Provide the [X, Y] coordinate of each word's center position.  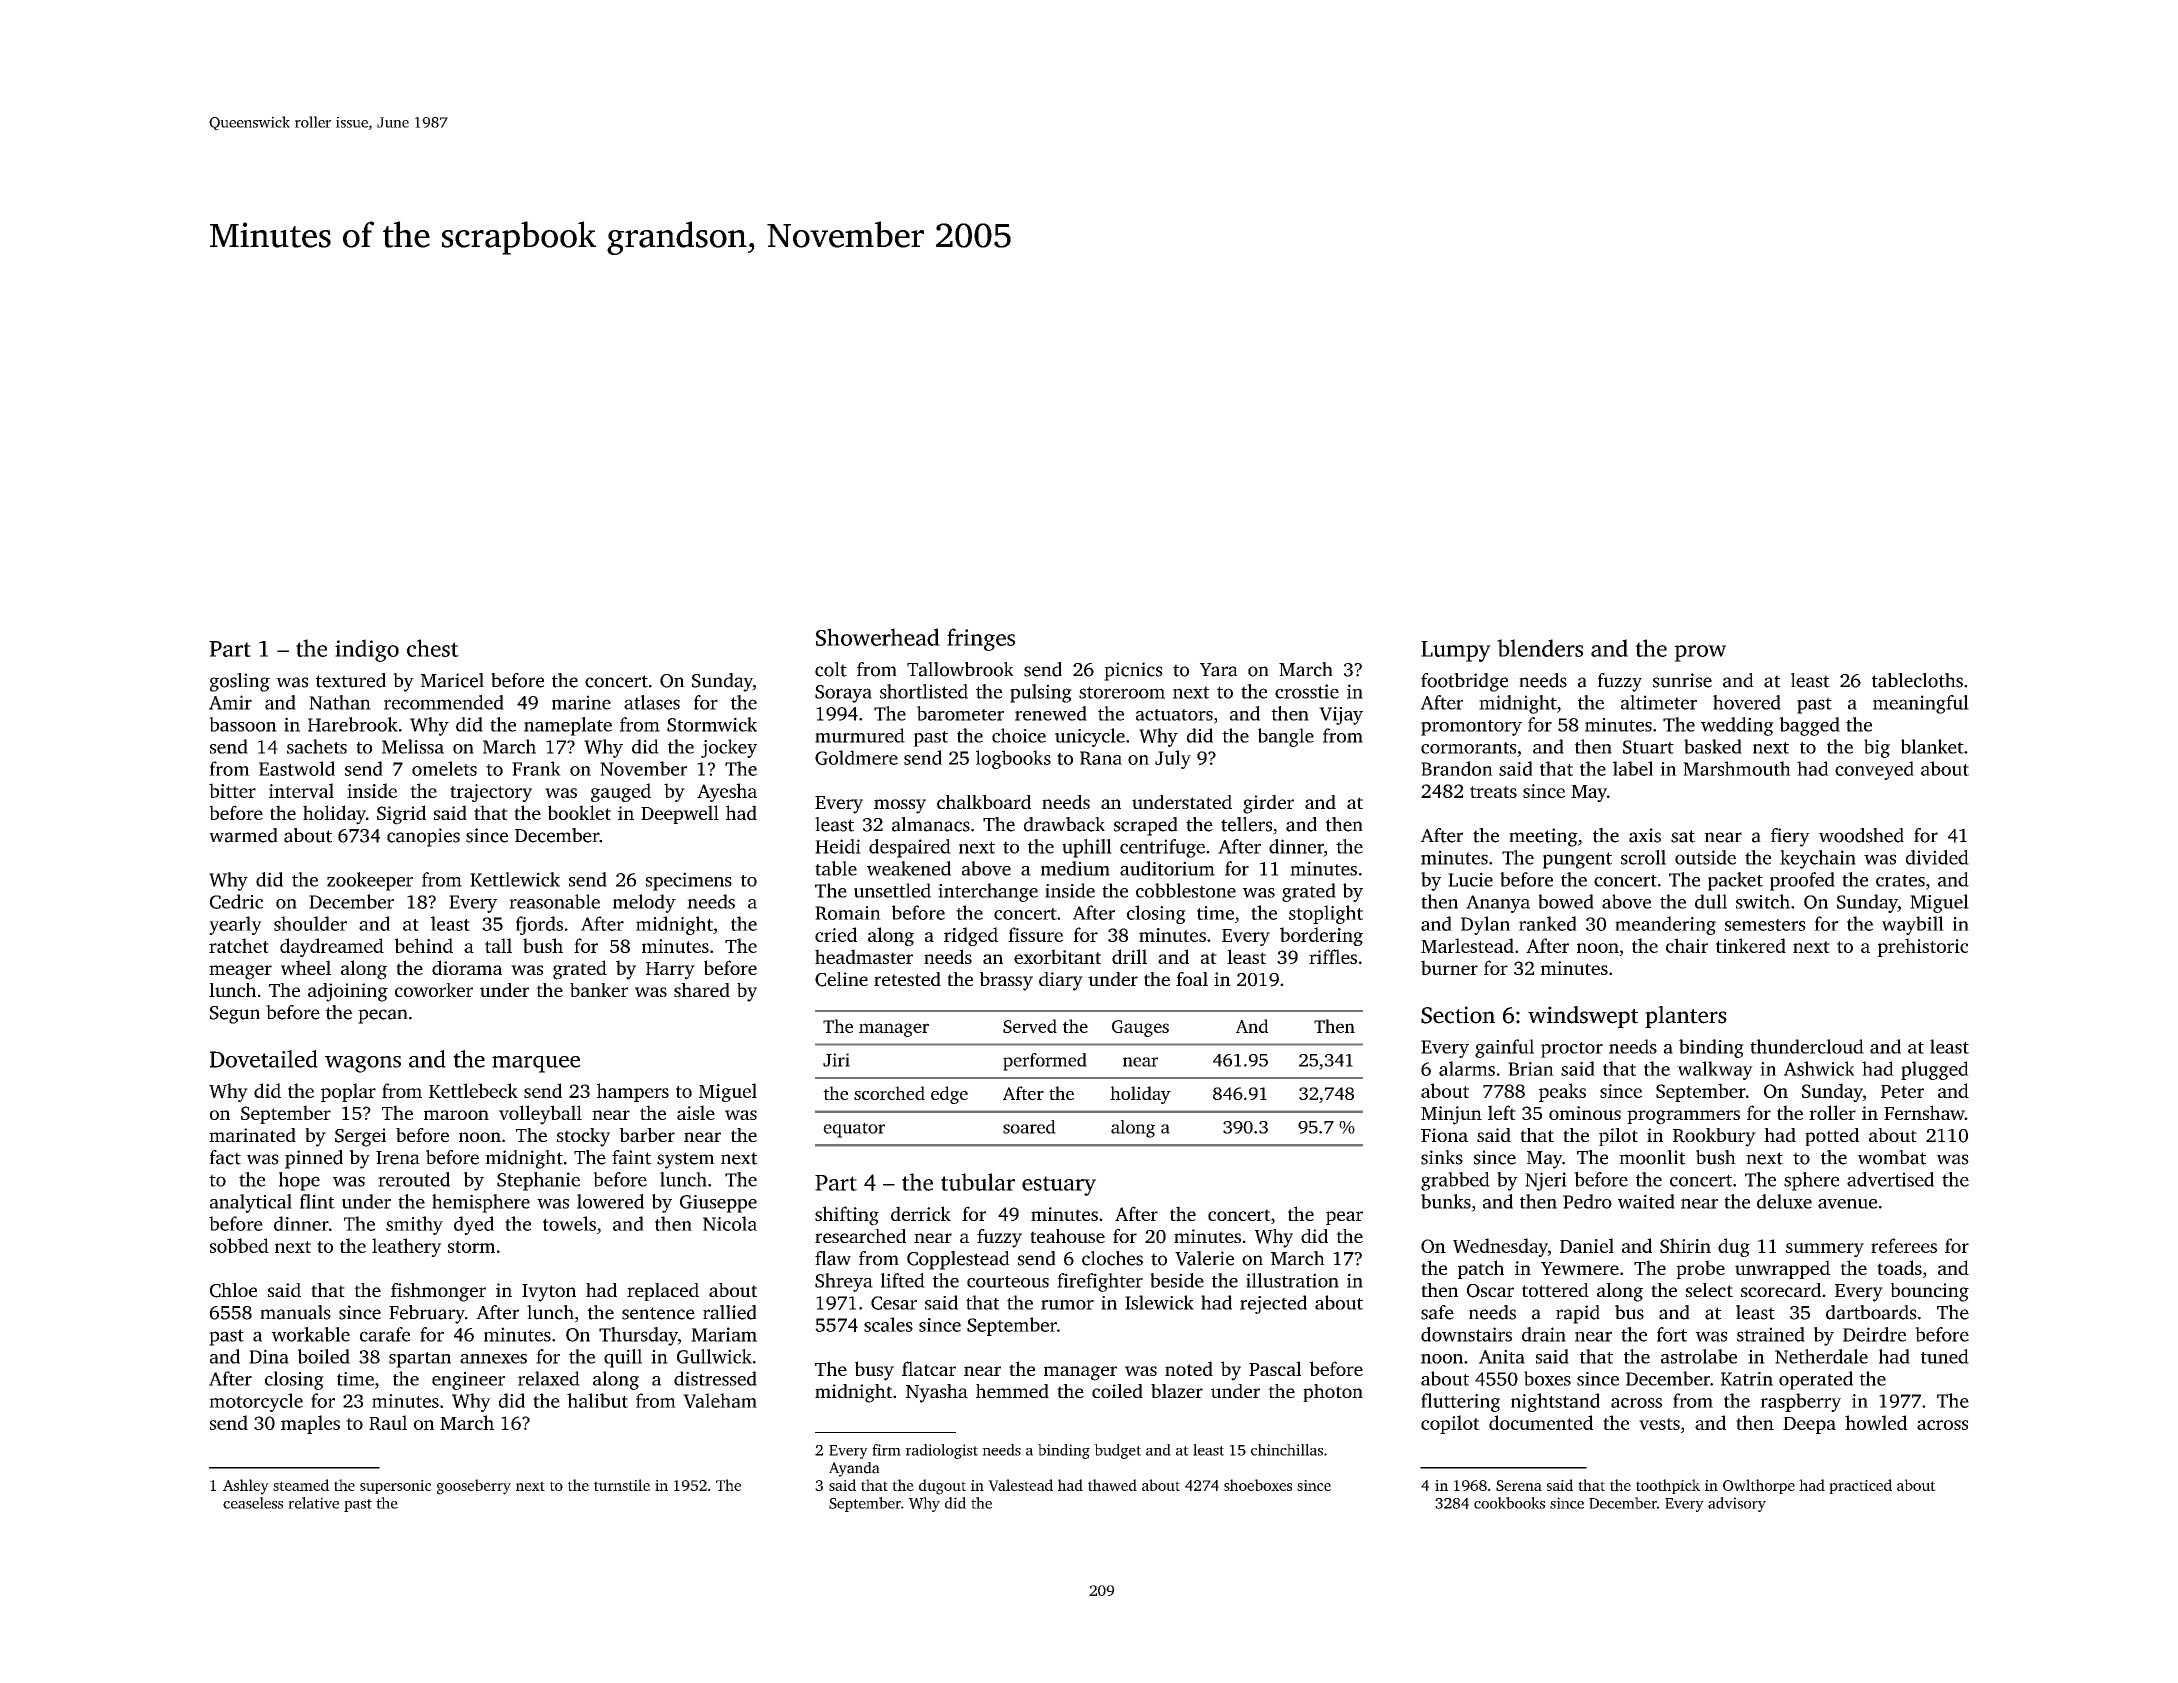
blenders [1540, 648]
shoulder [310, 923]
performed [1045, 1062]
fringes [981, 639]
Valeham [720, 1400]
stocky [583, 1137]
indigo [367, 650]
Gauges [1140, 1028]
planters [1686, 1017]
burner [1449, 967]
